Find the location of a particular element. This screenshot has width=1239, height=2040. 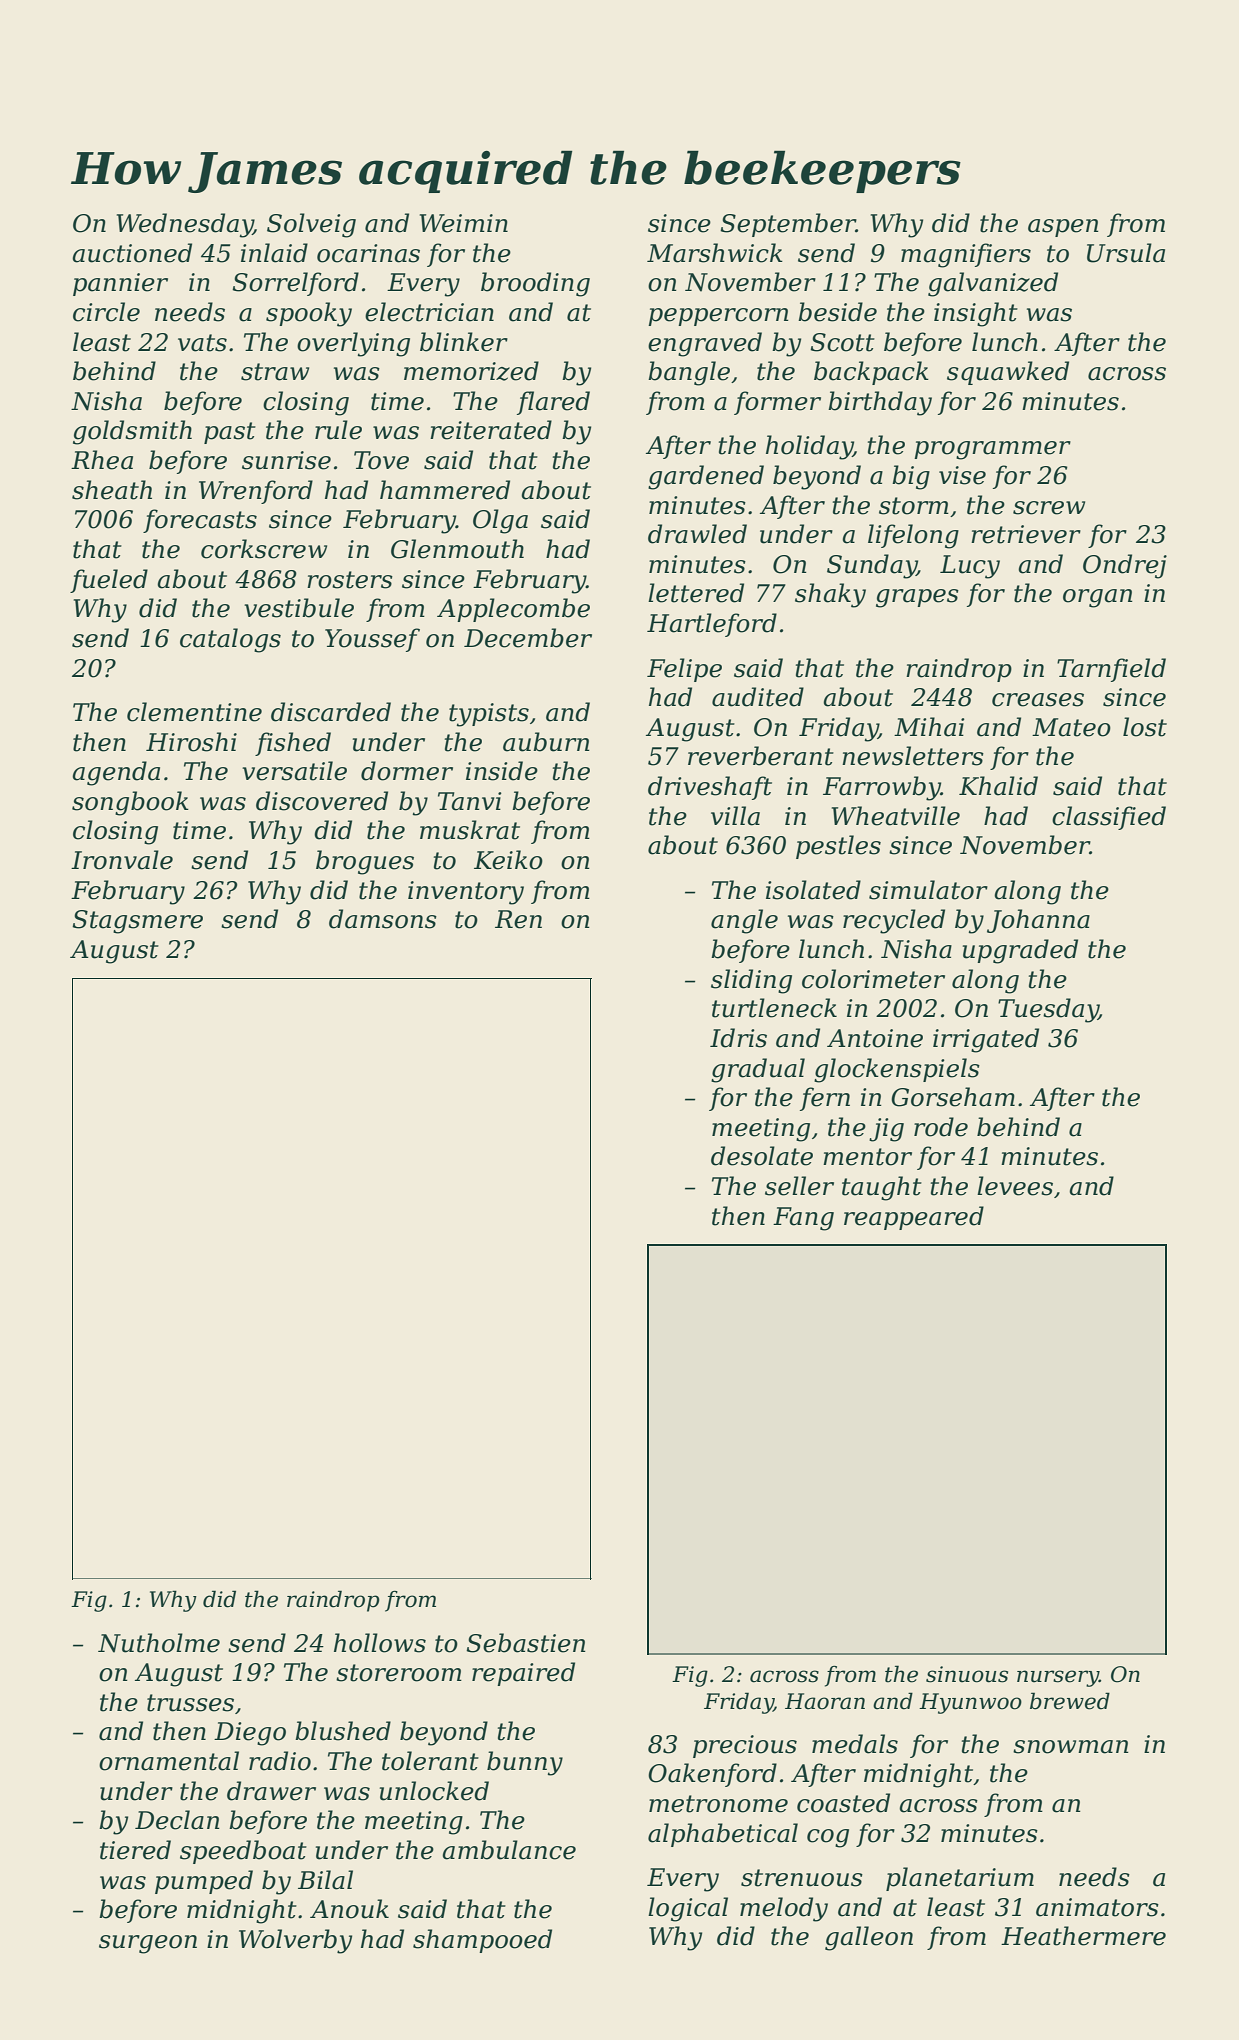

radio is located at coordinates (280, 1761).
